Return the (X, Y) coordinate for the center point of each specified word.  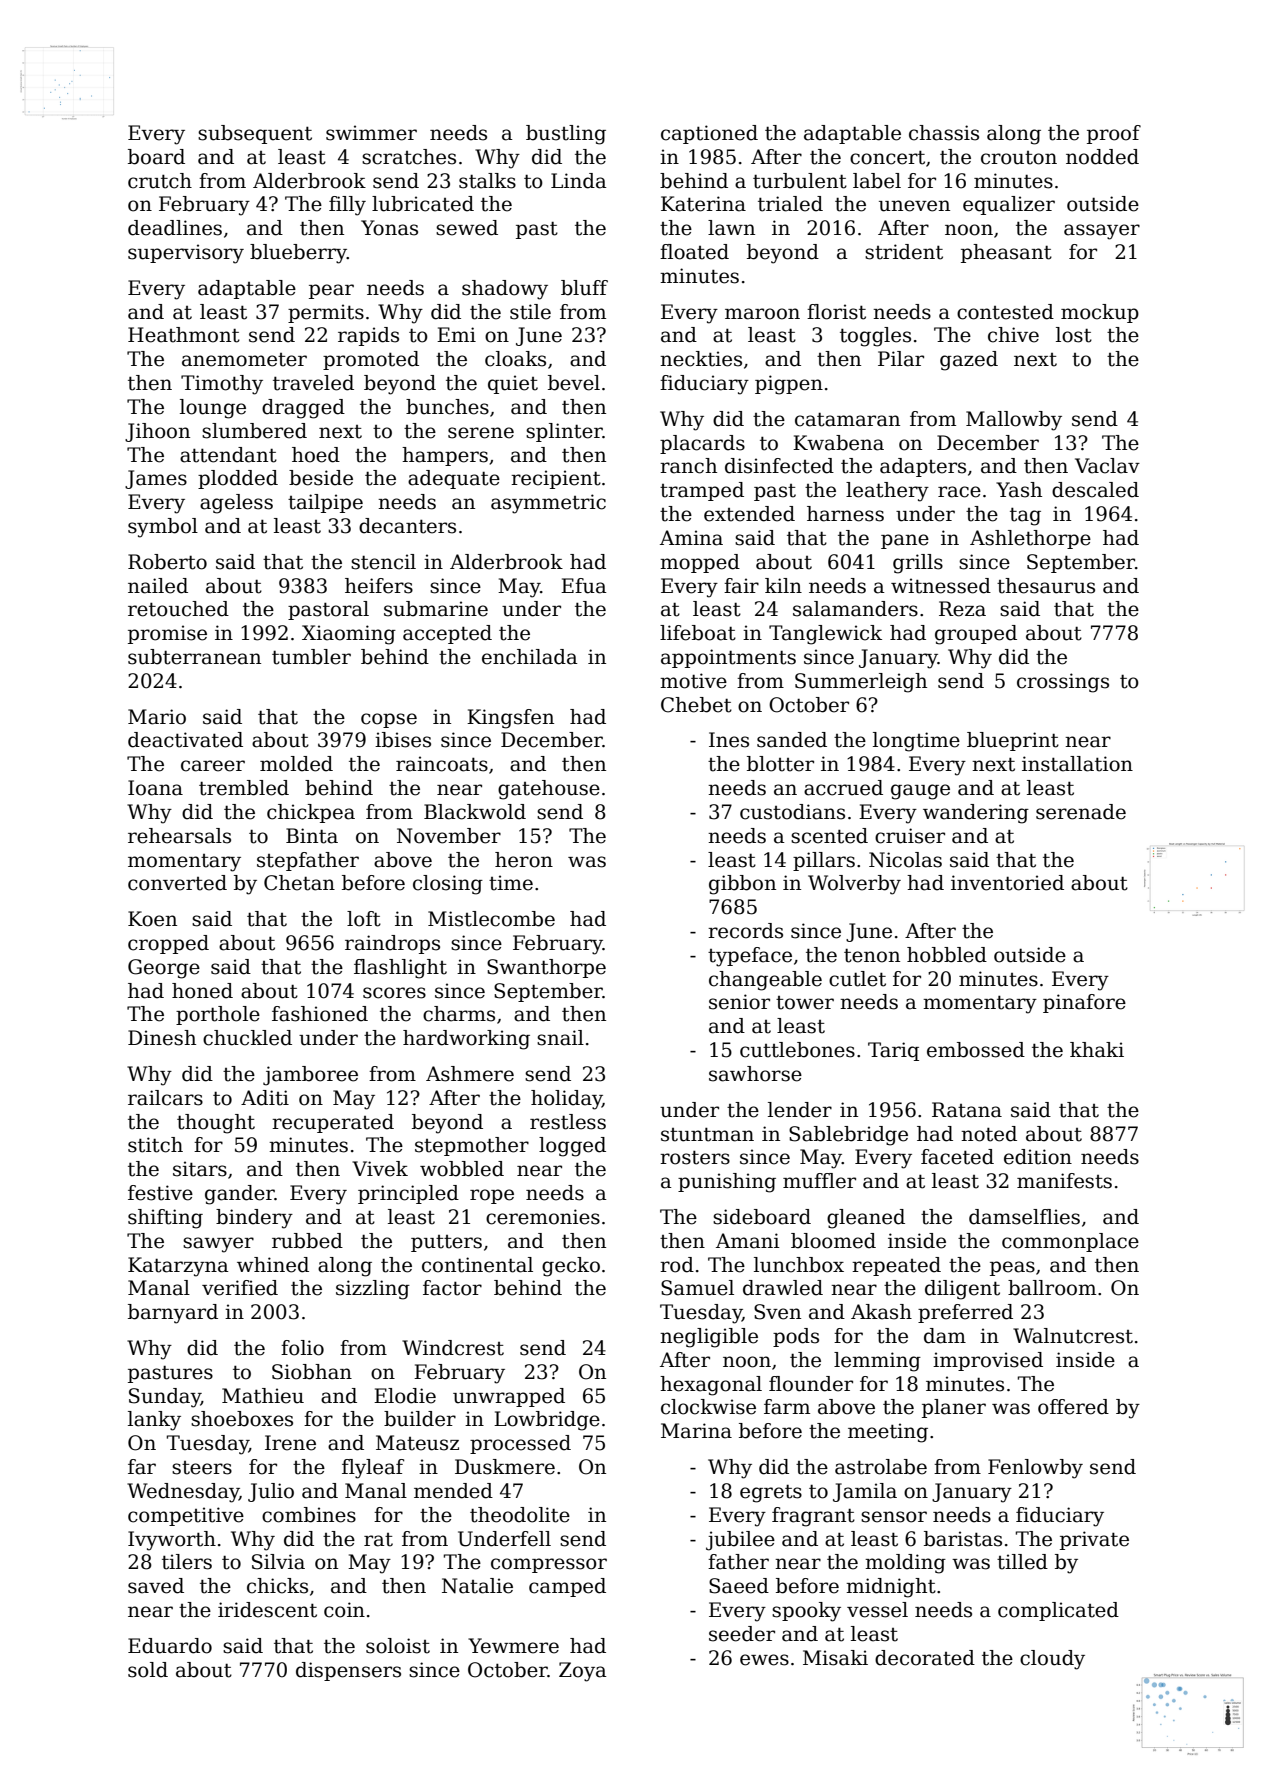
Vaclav (1107, 466)
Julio (271, 1492)
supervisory (186, 254)
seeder (742, 1634)
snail (560, 1038)
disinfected (779, 466)
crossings (1063, 683)
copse (389, 720)
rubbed (307, 1241)
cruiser (910, 836)
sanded (792, 740)
